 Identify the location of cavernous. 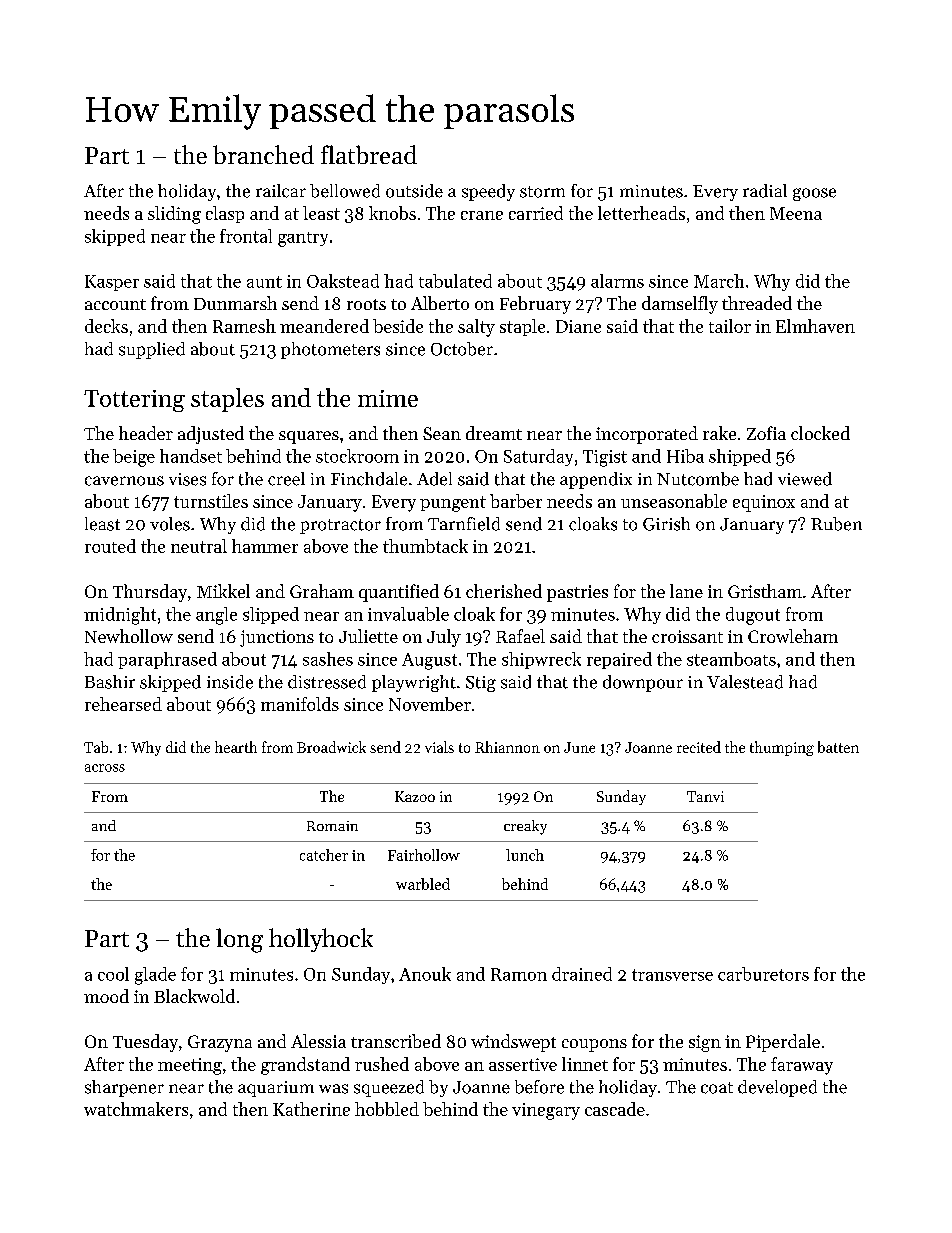
(124, 481).
